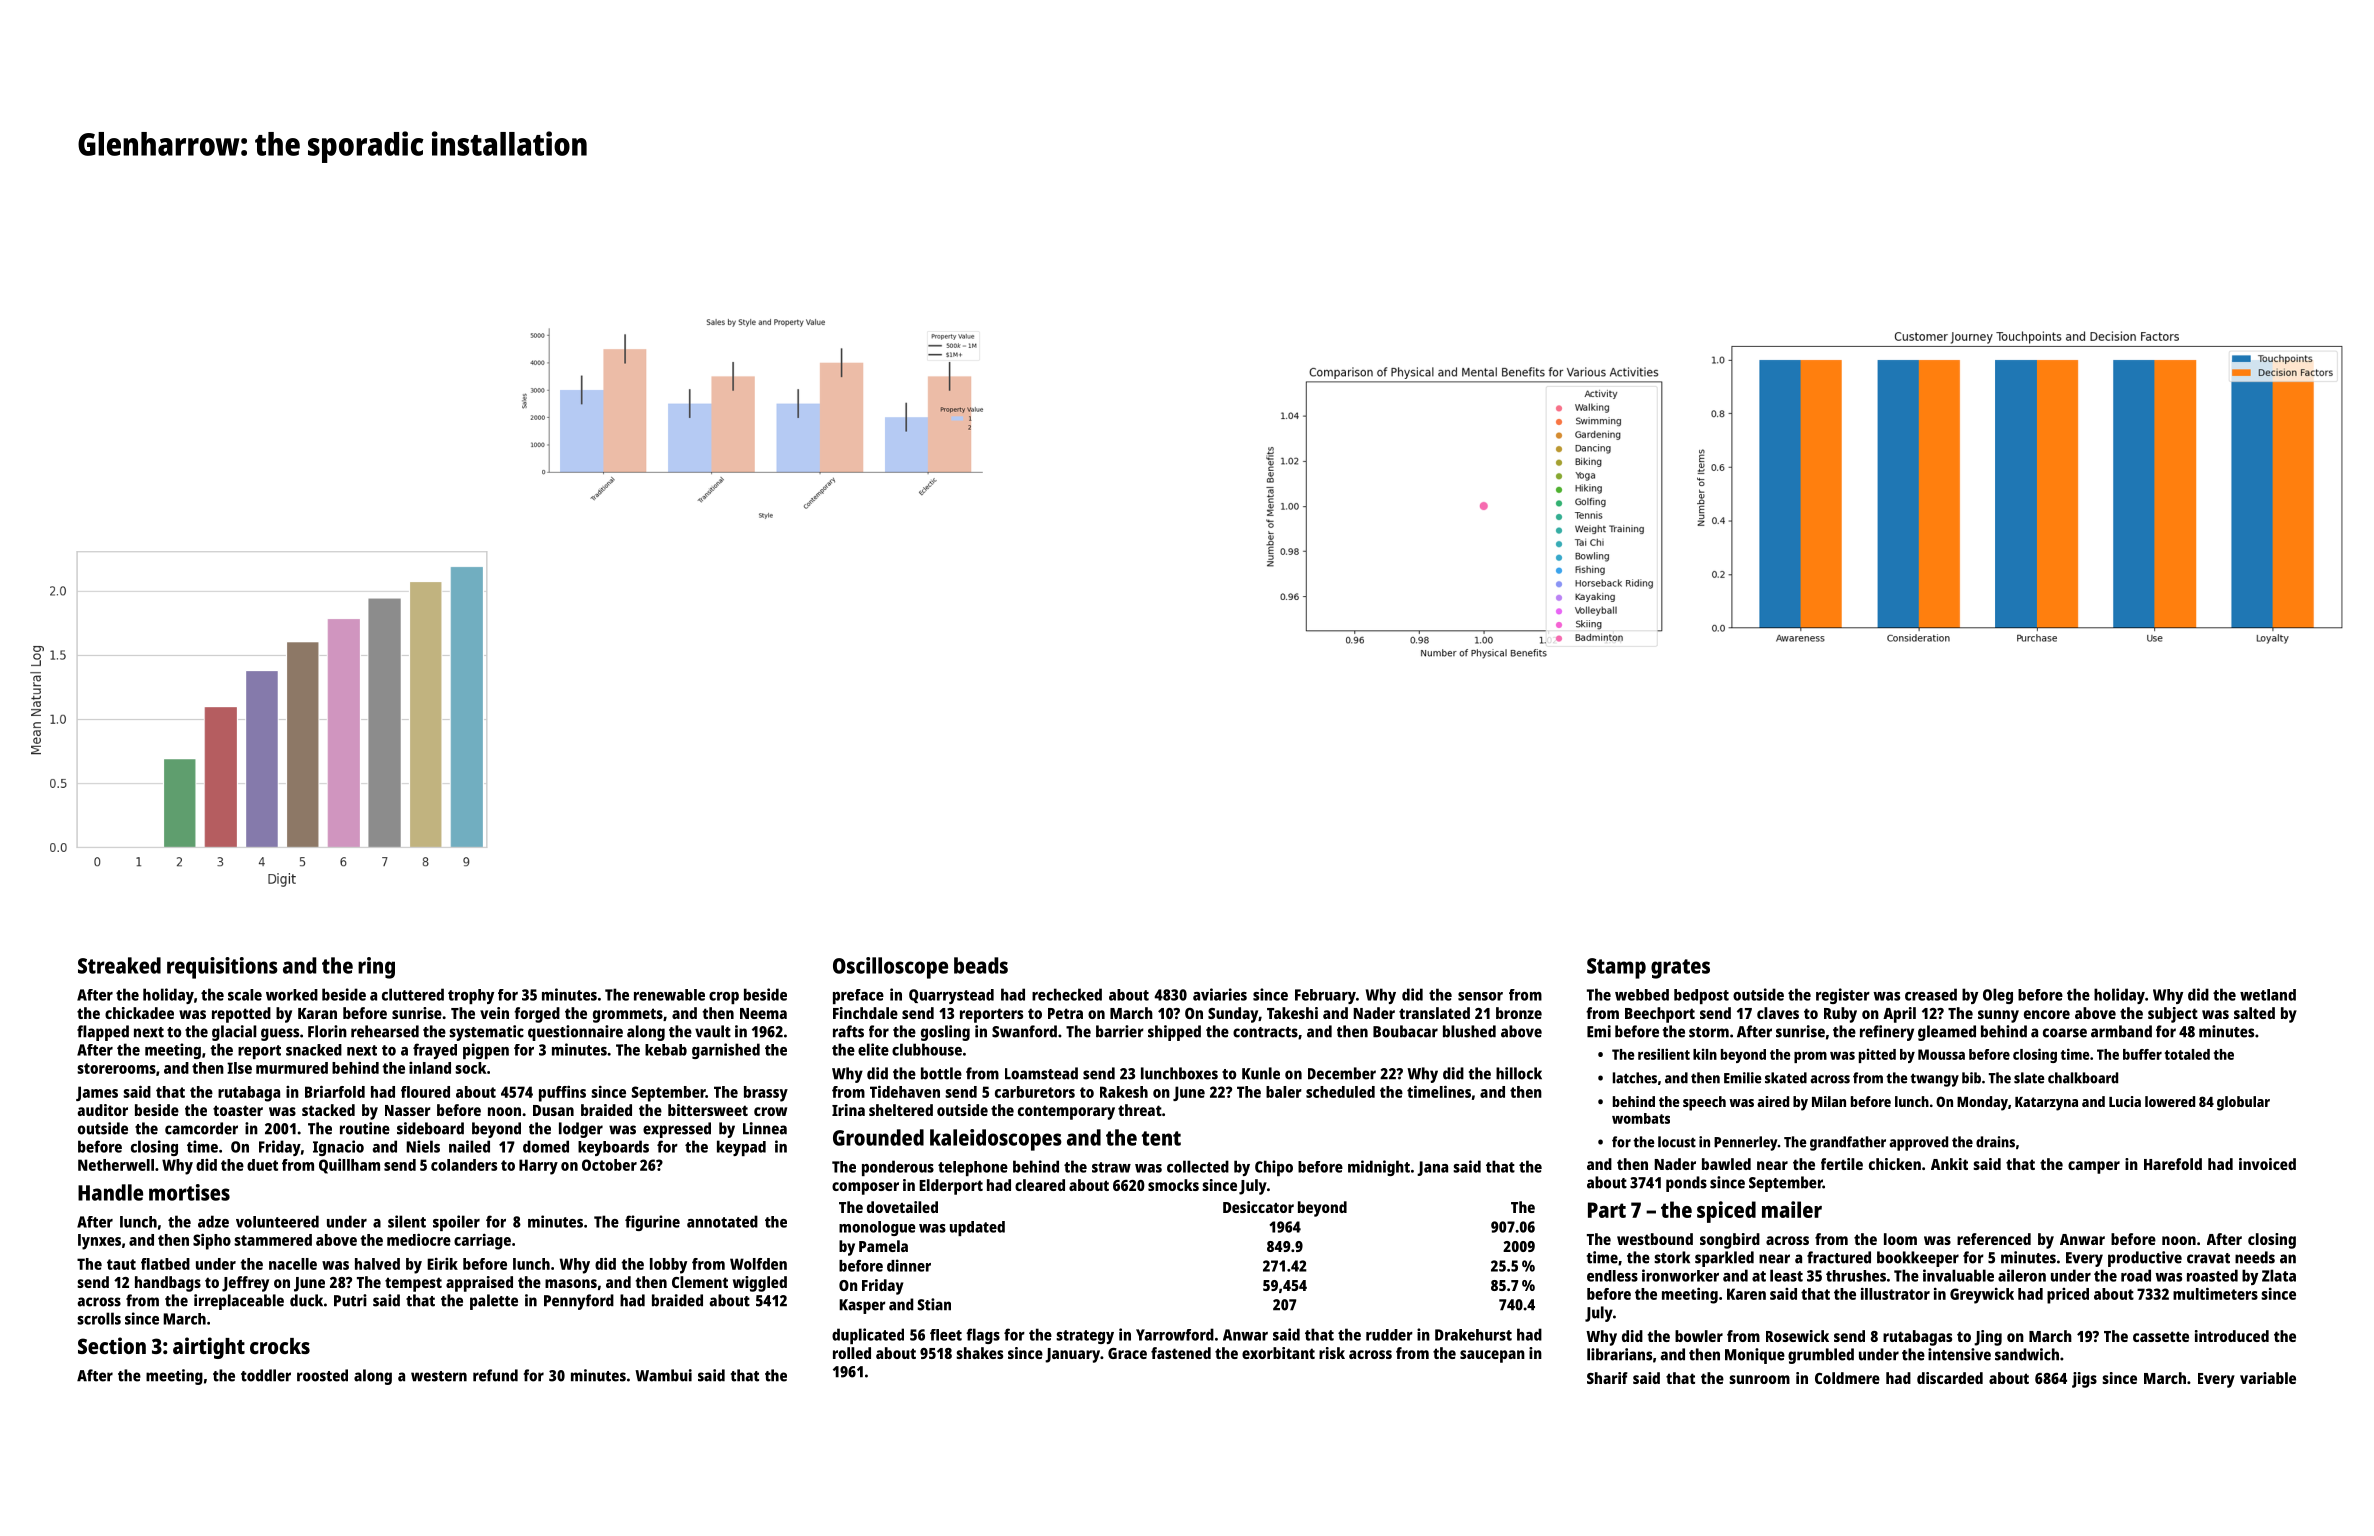 The height and width of the page is (1536, 2374). What do you see at coordinates (1641, 1118) in the page?
I see `wombats` at bounding box center [1641, 1118].
